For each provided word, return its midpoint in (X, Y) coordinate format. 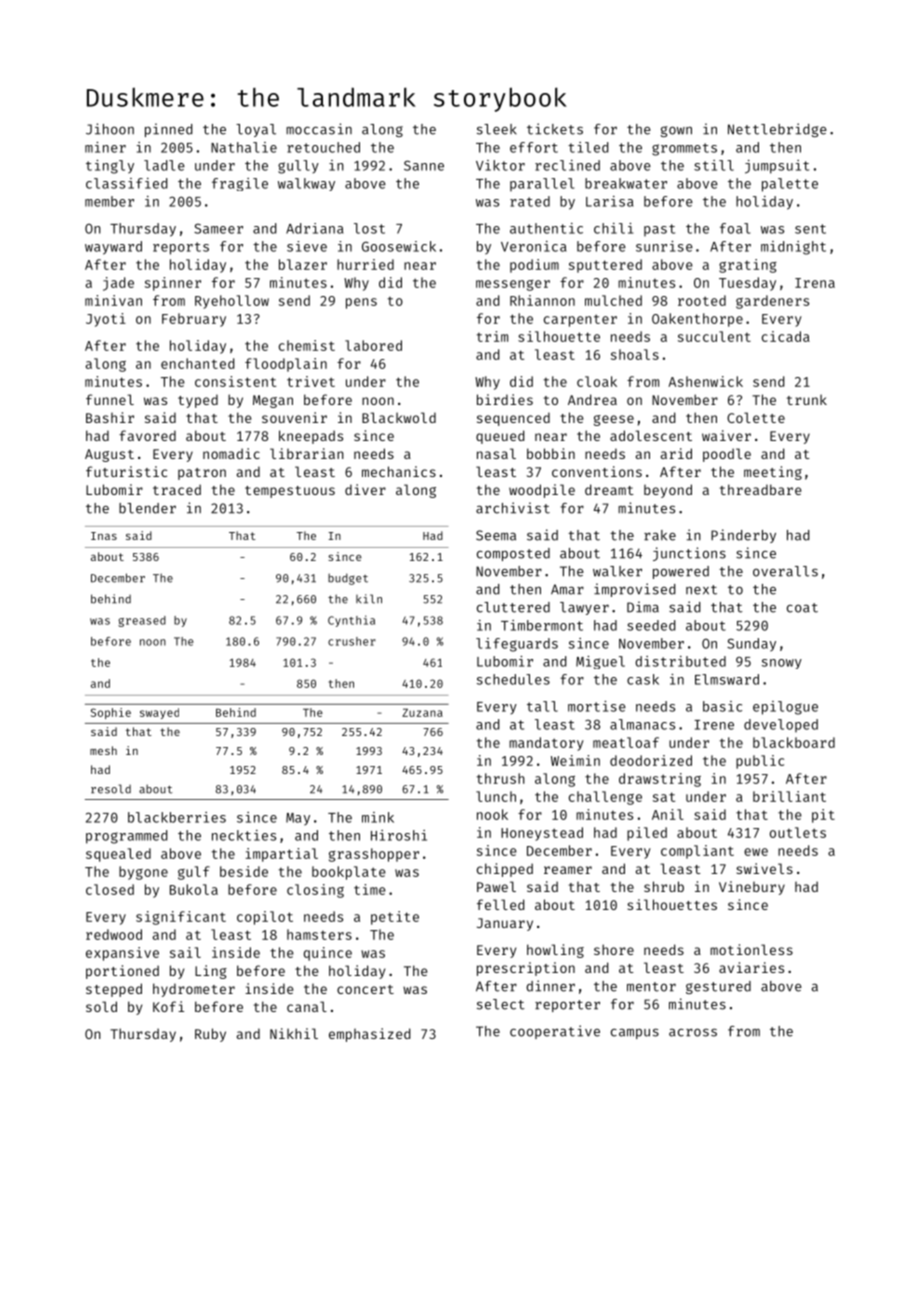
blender (147, 508)
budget (348, 579)
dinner (550, 986)
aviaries (751, 967)
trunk (807, 399)
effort (534, 147)
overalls (785, 571)
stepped (114, 990)
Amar (567, 589)
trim (492, 336)
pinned (168, 130)
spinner (173, 284)
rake (660, 535)
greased (142, 621)
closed (110, 889)
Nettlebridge (777, 130)
